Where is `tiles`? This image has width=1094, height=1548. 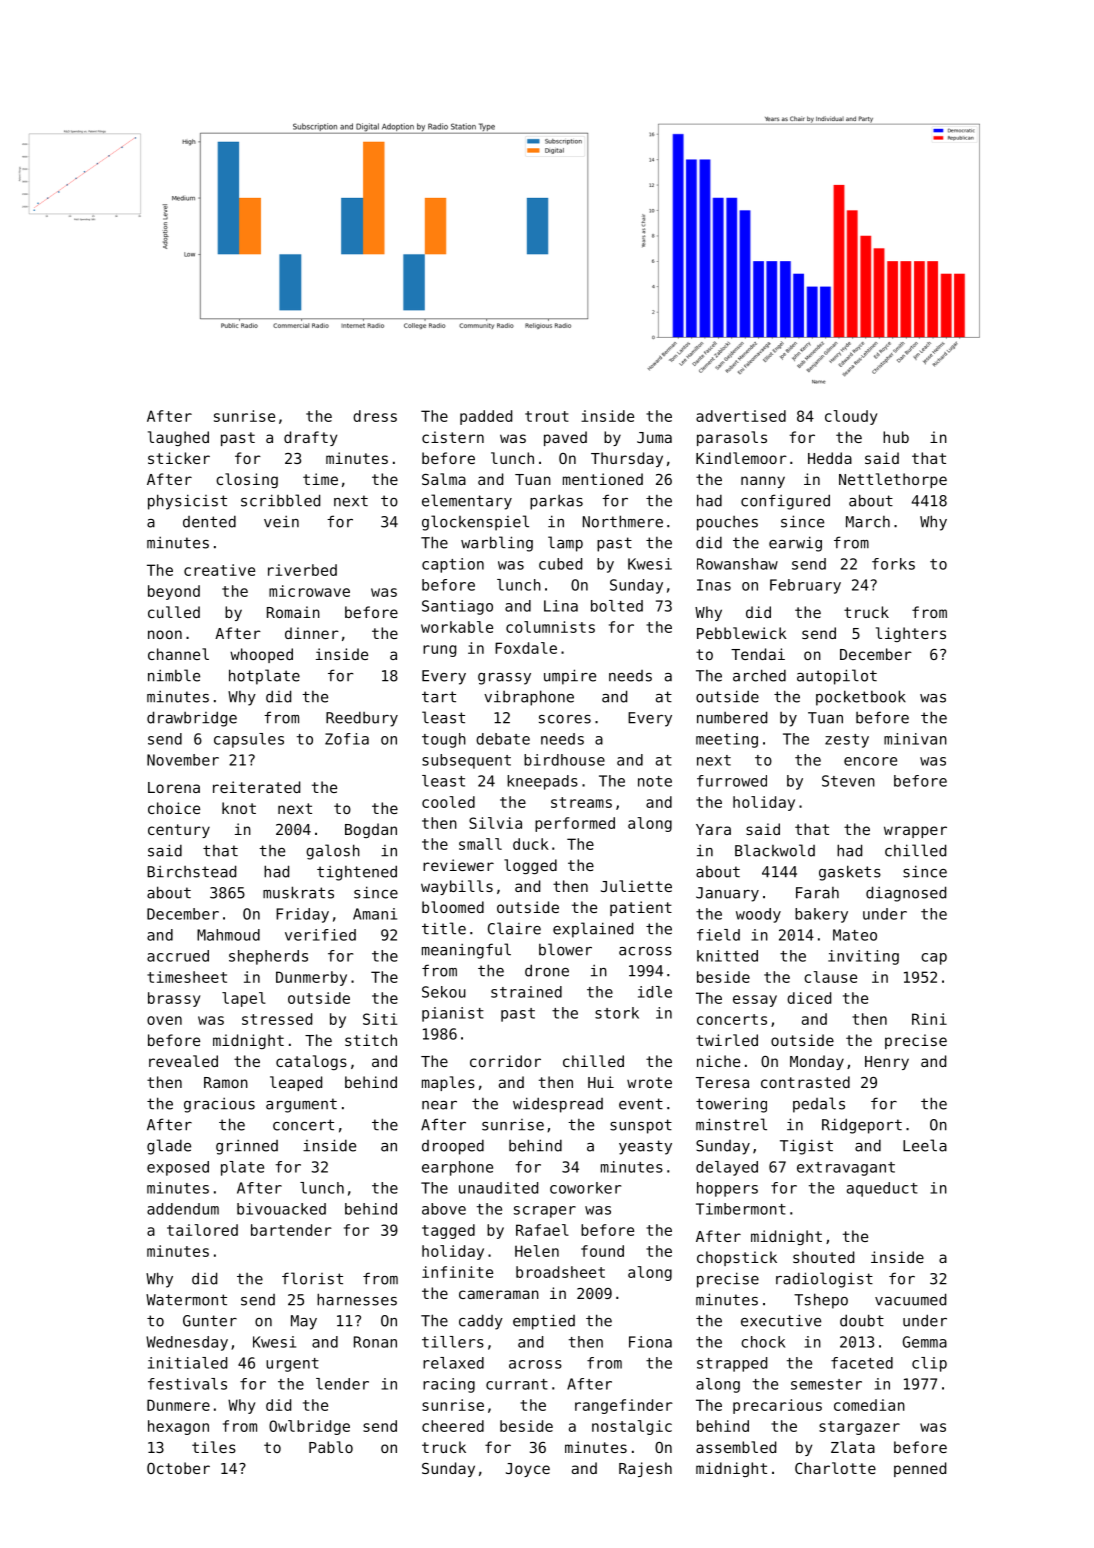
tiles is located at coordinates (214, 1447).
